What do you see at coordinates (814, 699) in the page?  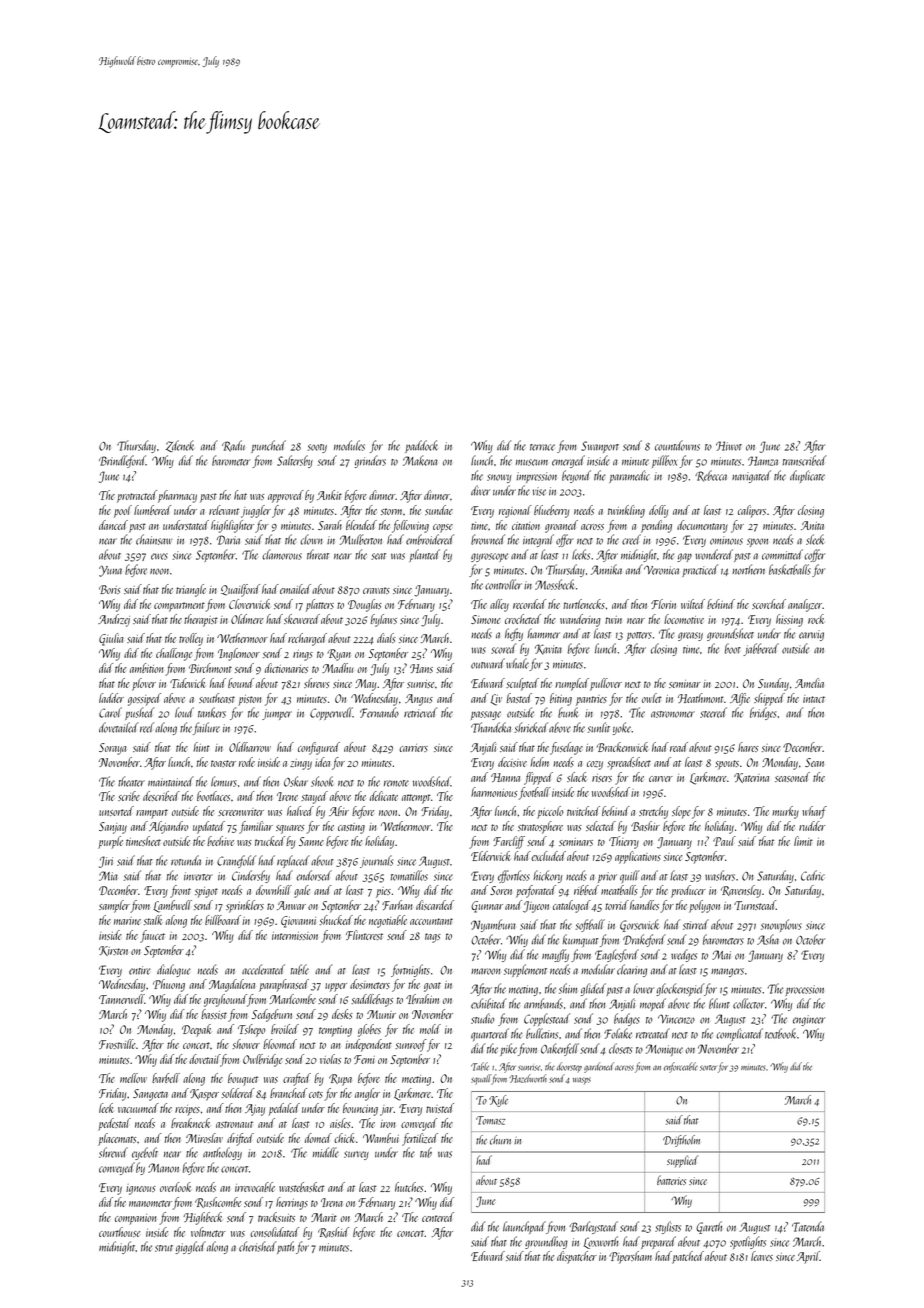 I see `intact` at bounding box center [814, 699].
